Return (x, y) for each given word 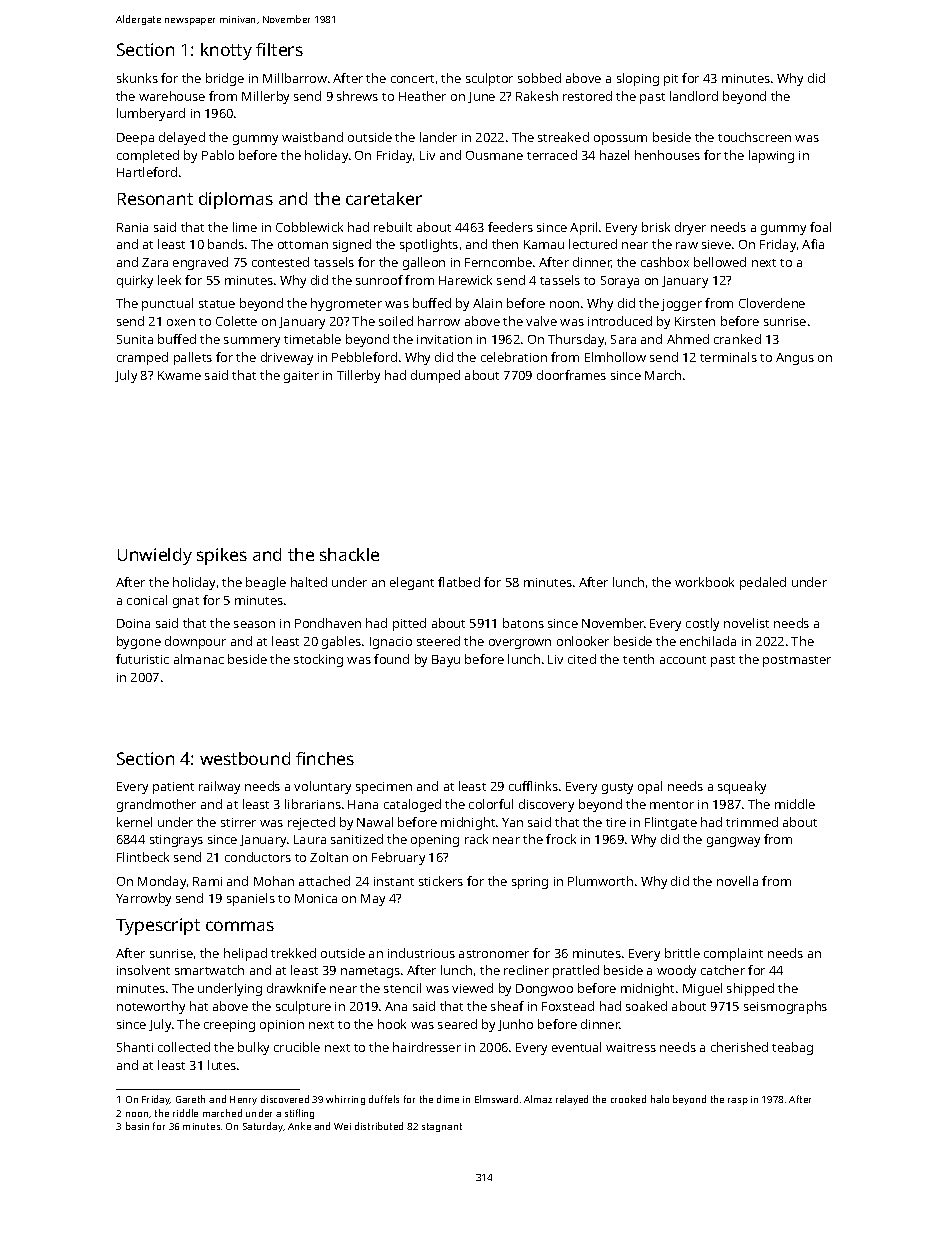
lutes (222, 1065)
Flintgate (671, 823)
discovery (546, 805)
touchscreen (754, 137)
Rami (207, 881)
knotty (226, 51)
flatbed (459, 582)
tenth (638, 659)
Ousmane (494, 155)
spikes (222, 556)
